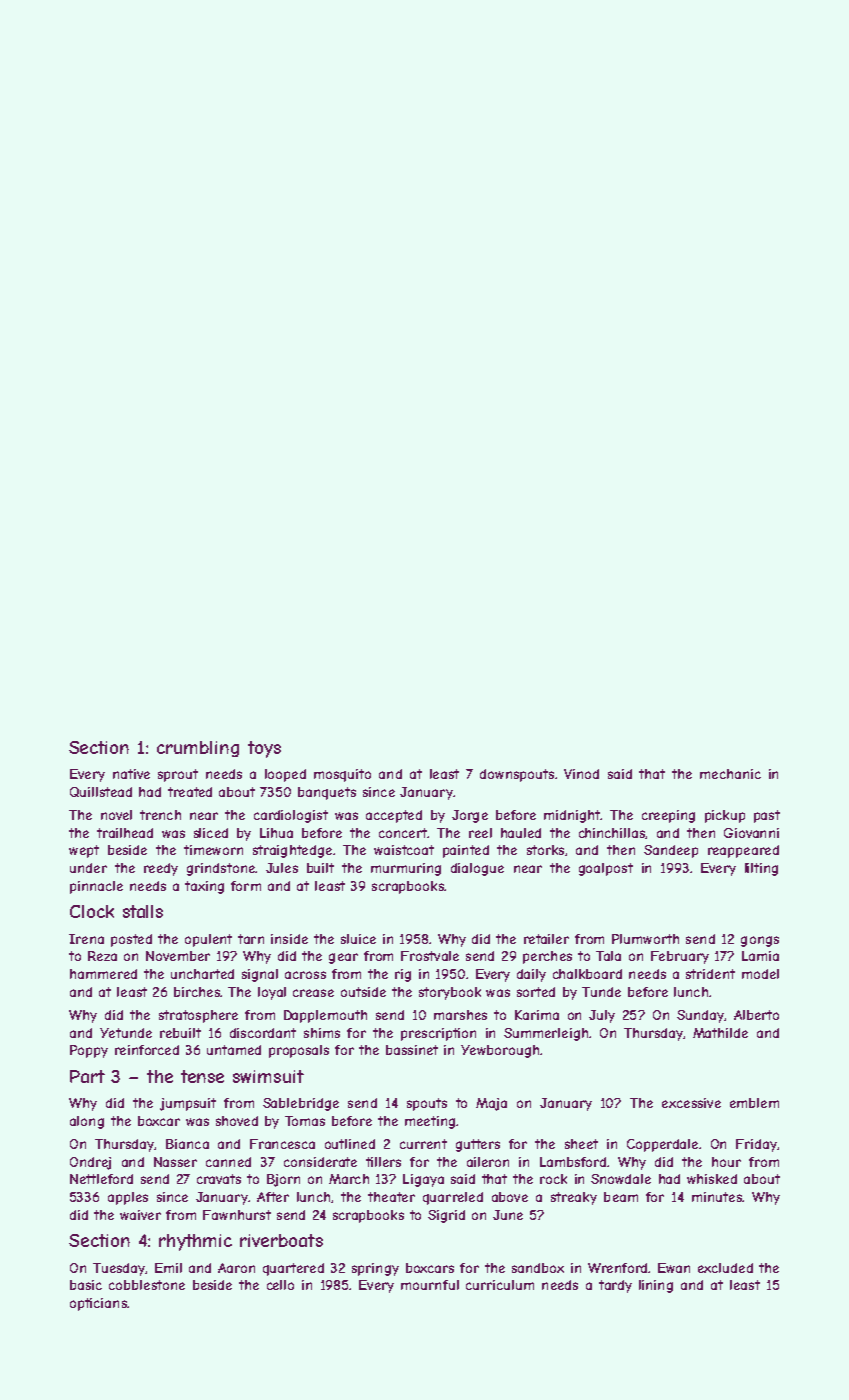 The image size is (849, 1400). I want to click on cello, so click(280, 1285).
